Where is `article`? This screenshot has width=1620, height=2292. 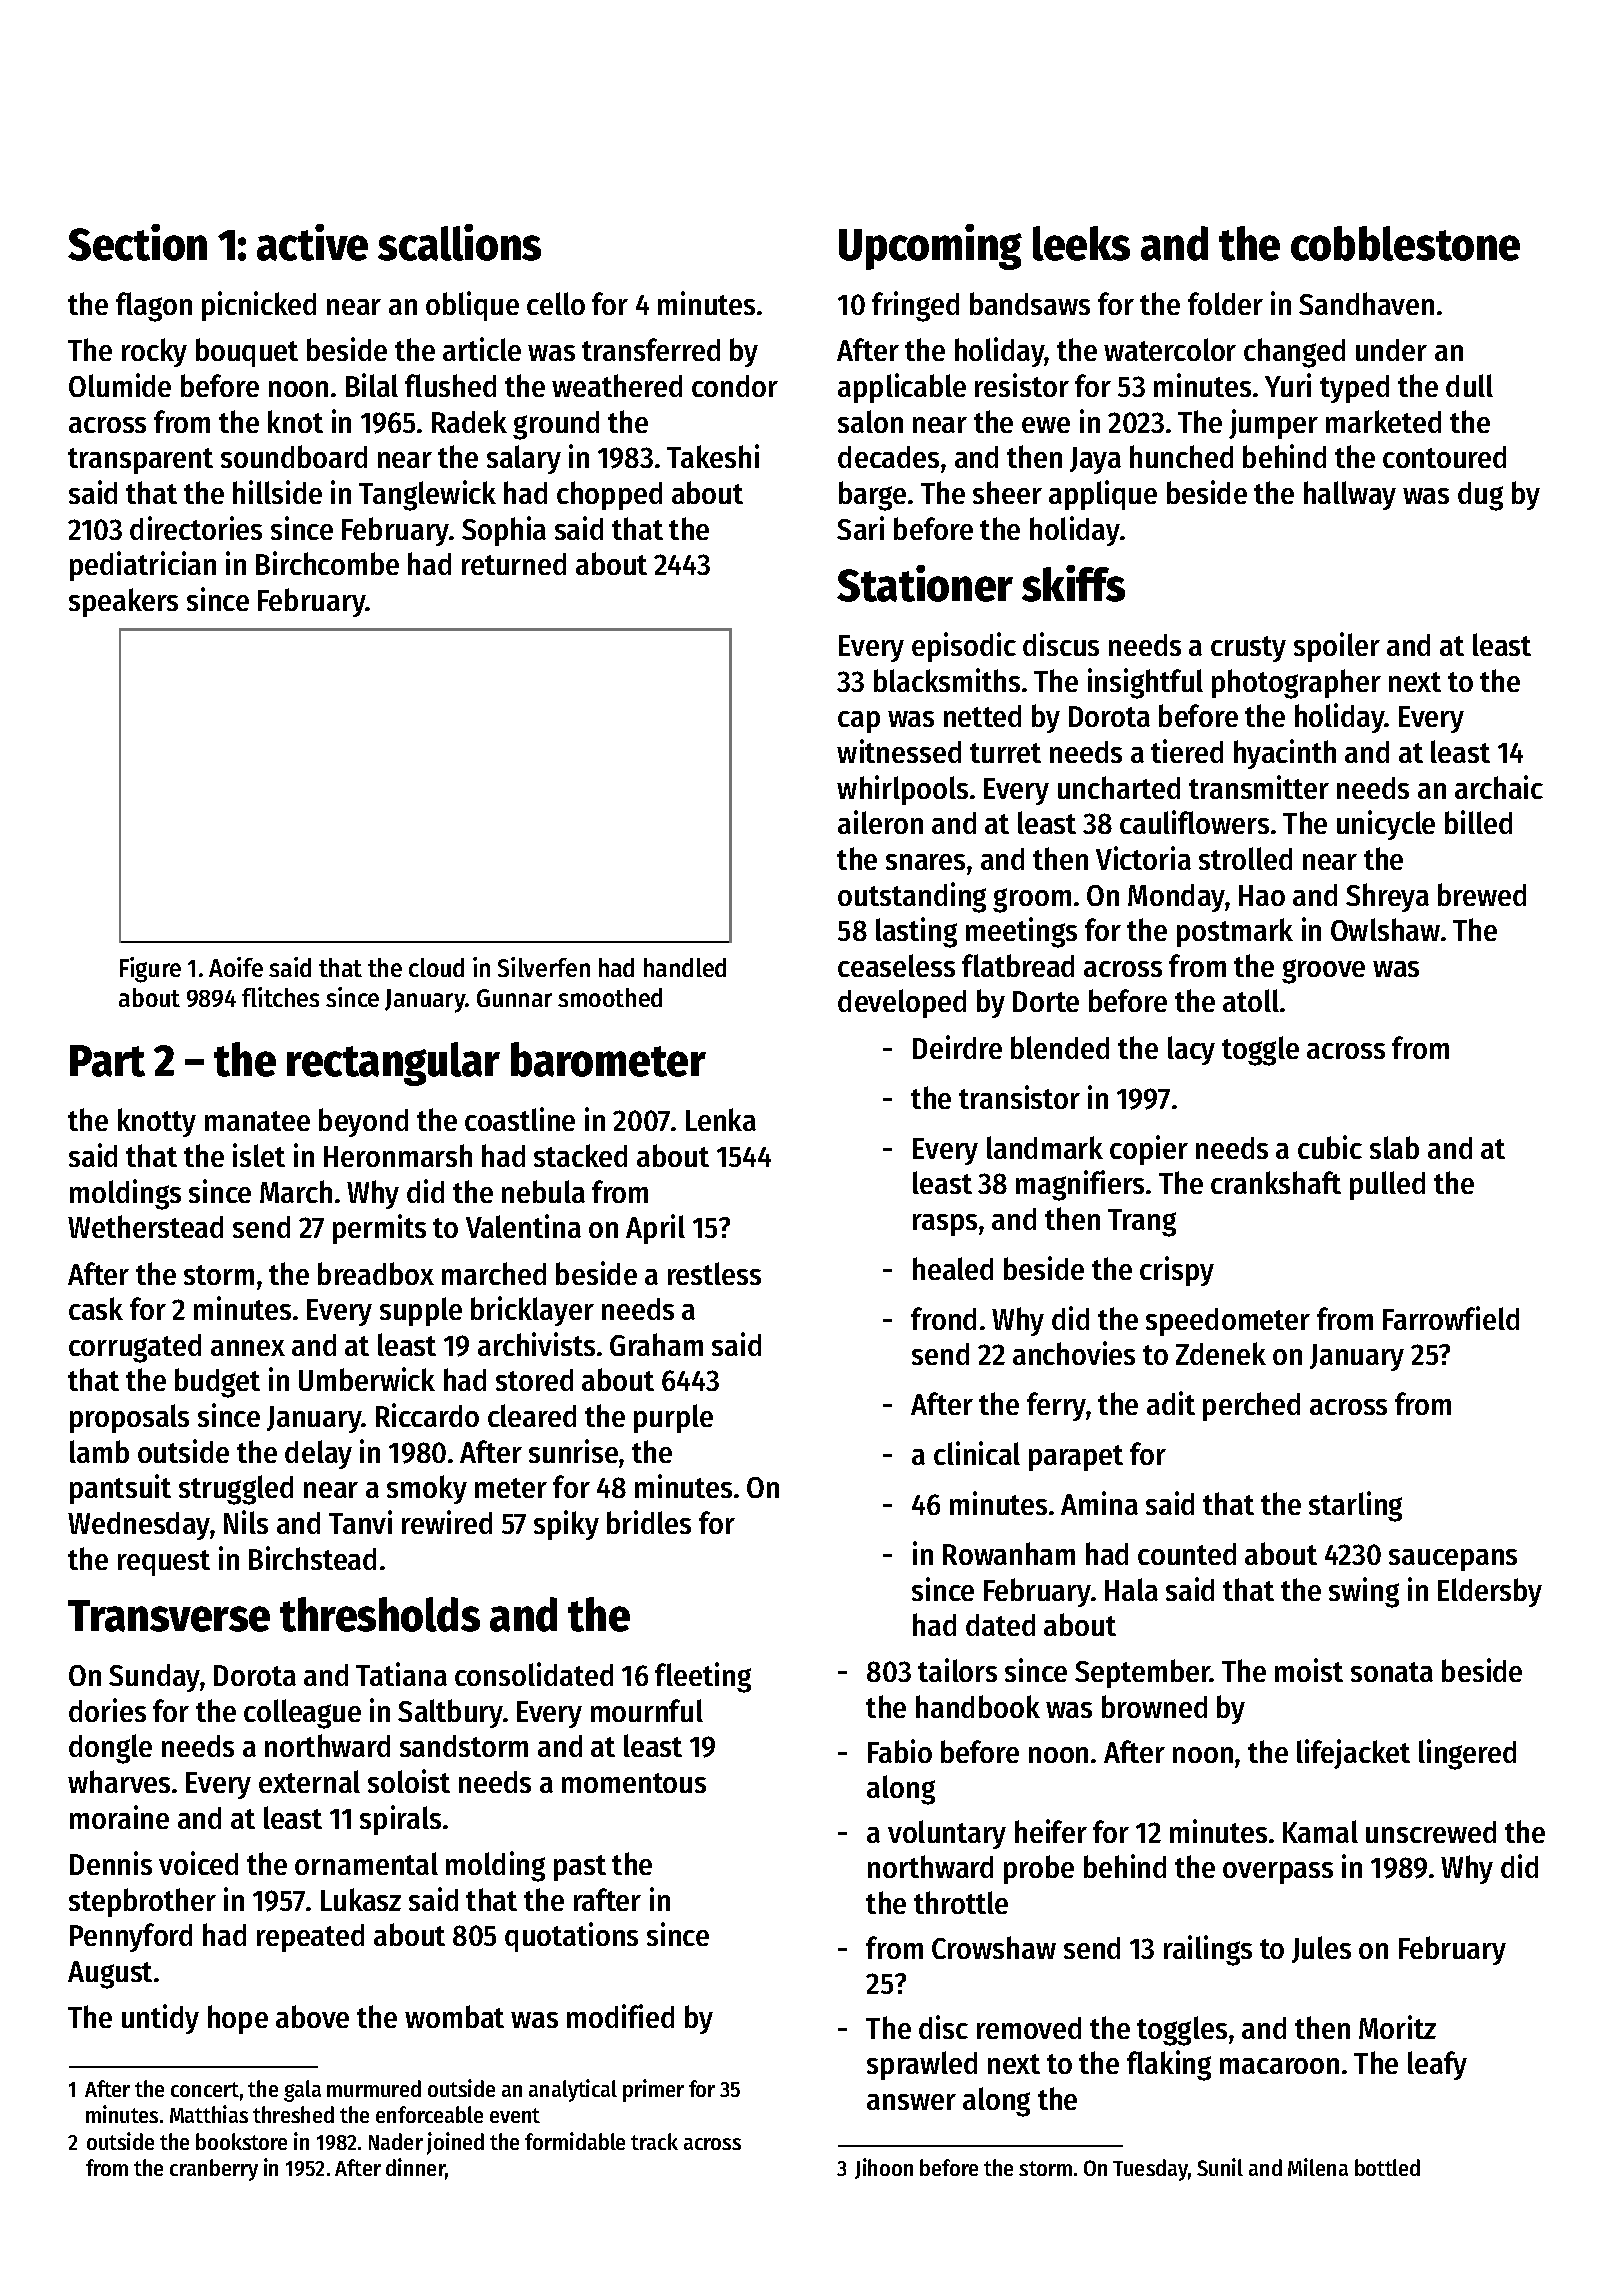
article is located at coordinates (482, 349).
